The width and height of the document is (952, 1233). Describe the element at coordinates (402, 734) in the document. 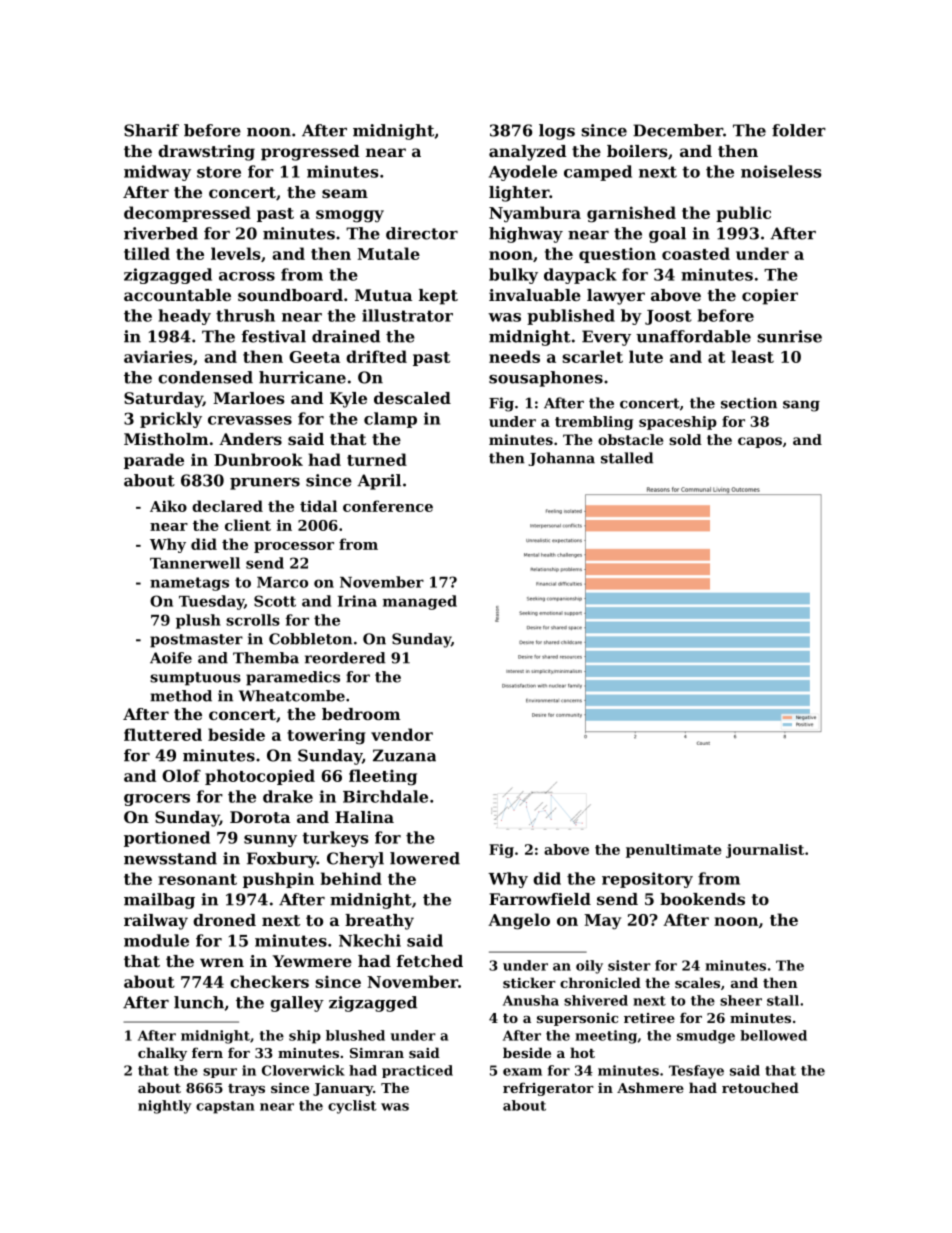

I see `vendor` at that location.
